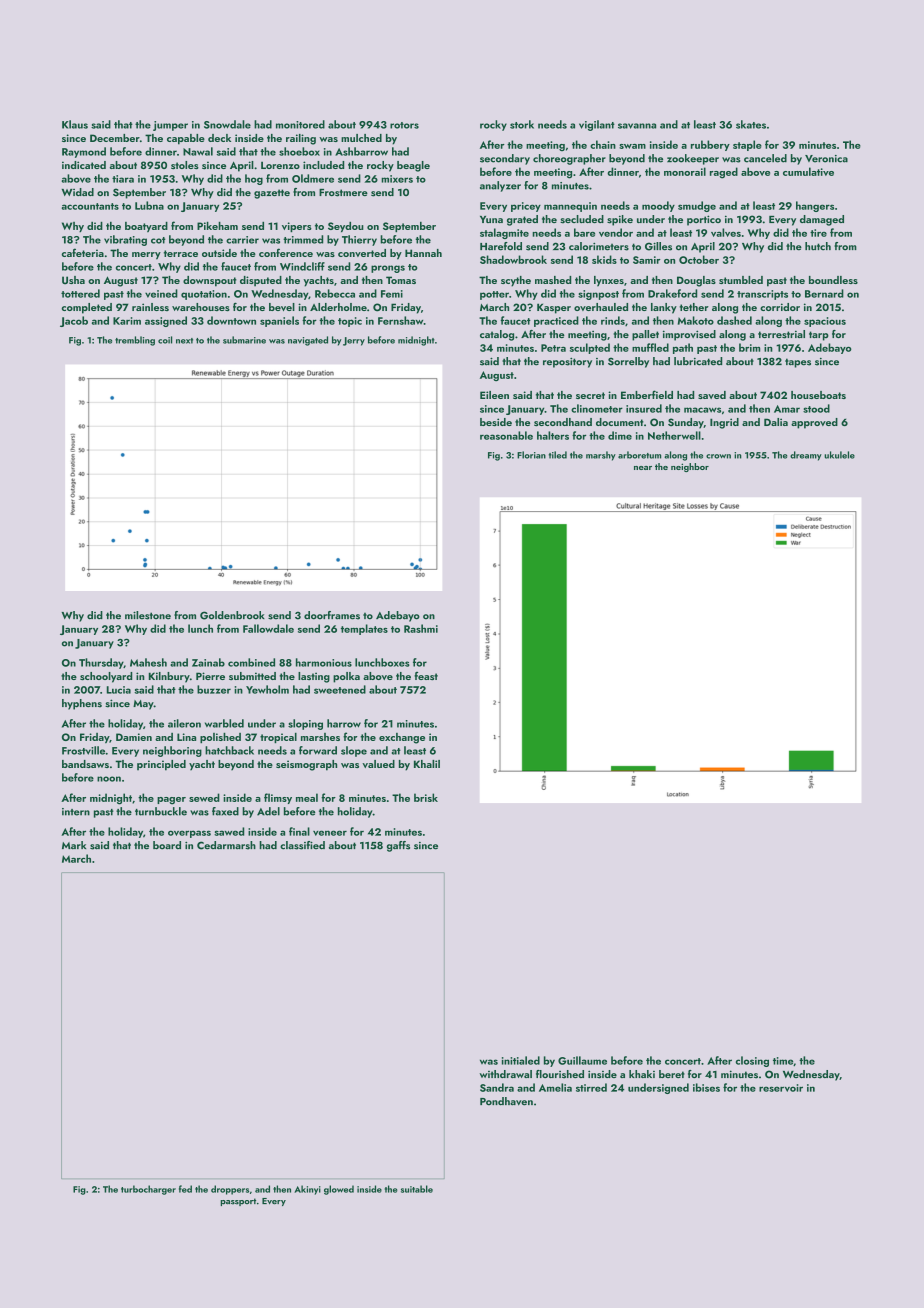  I want to click on near, so click(643, 468).
